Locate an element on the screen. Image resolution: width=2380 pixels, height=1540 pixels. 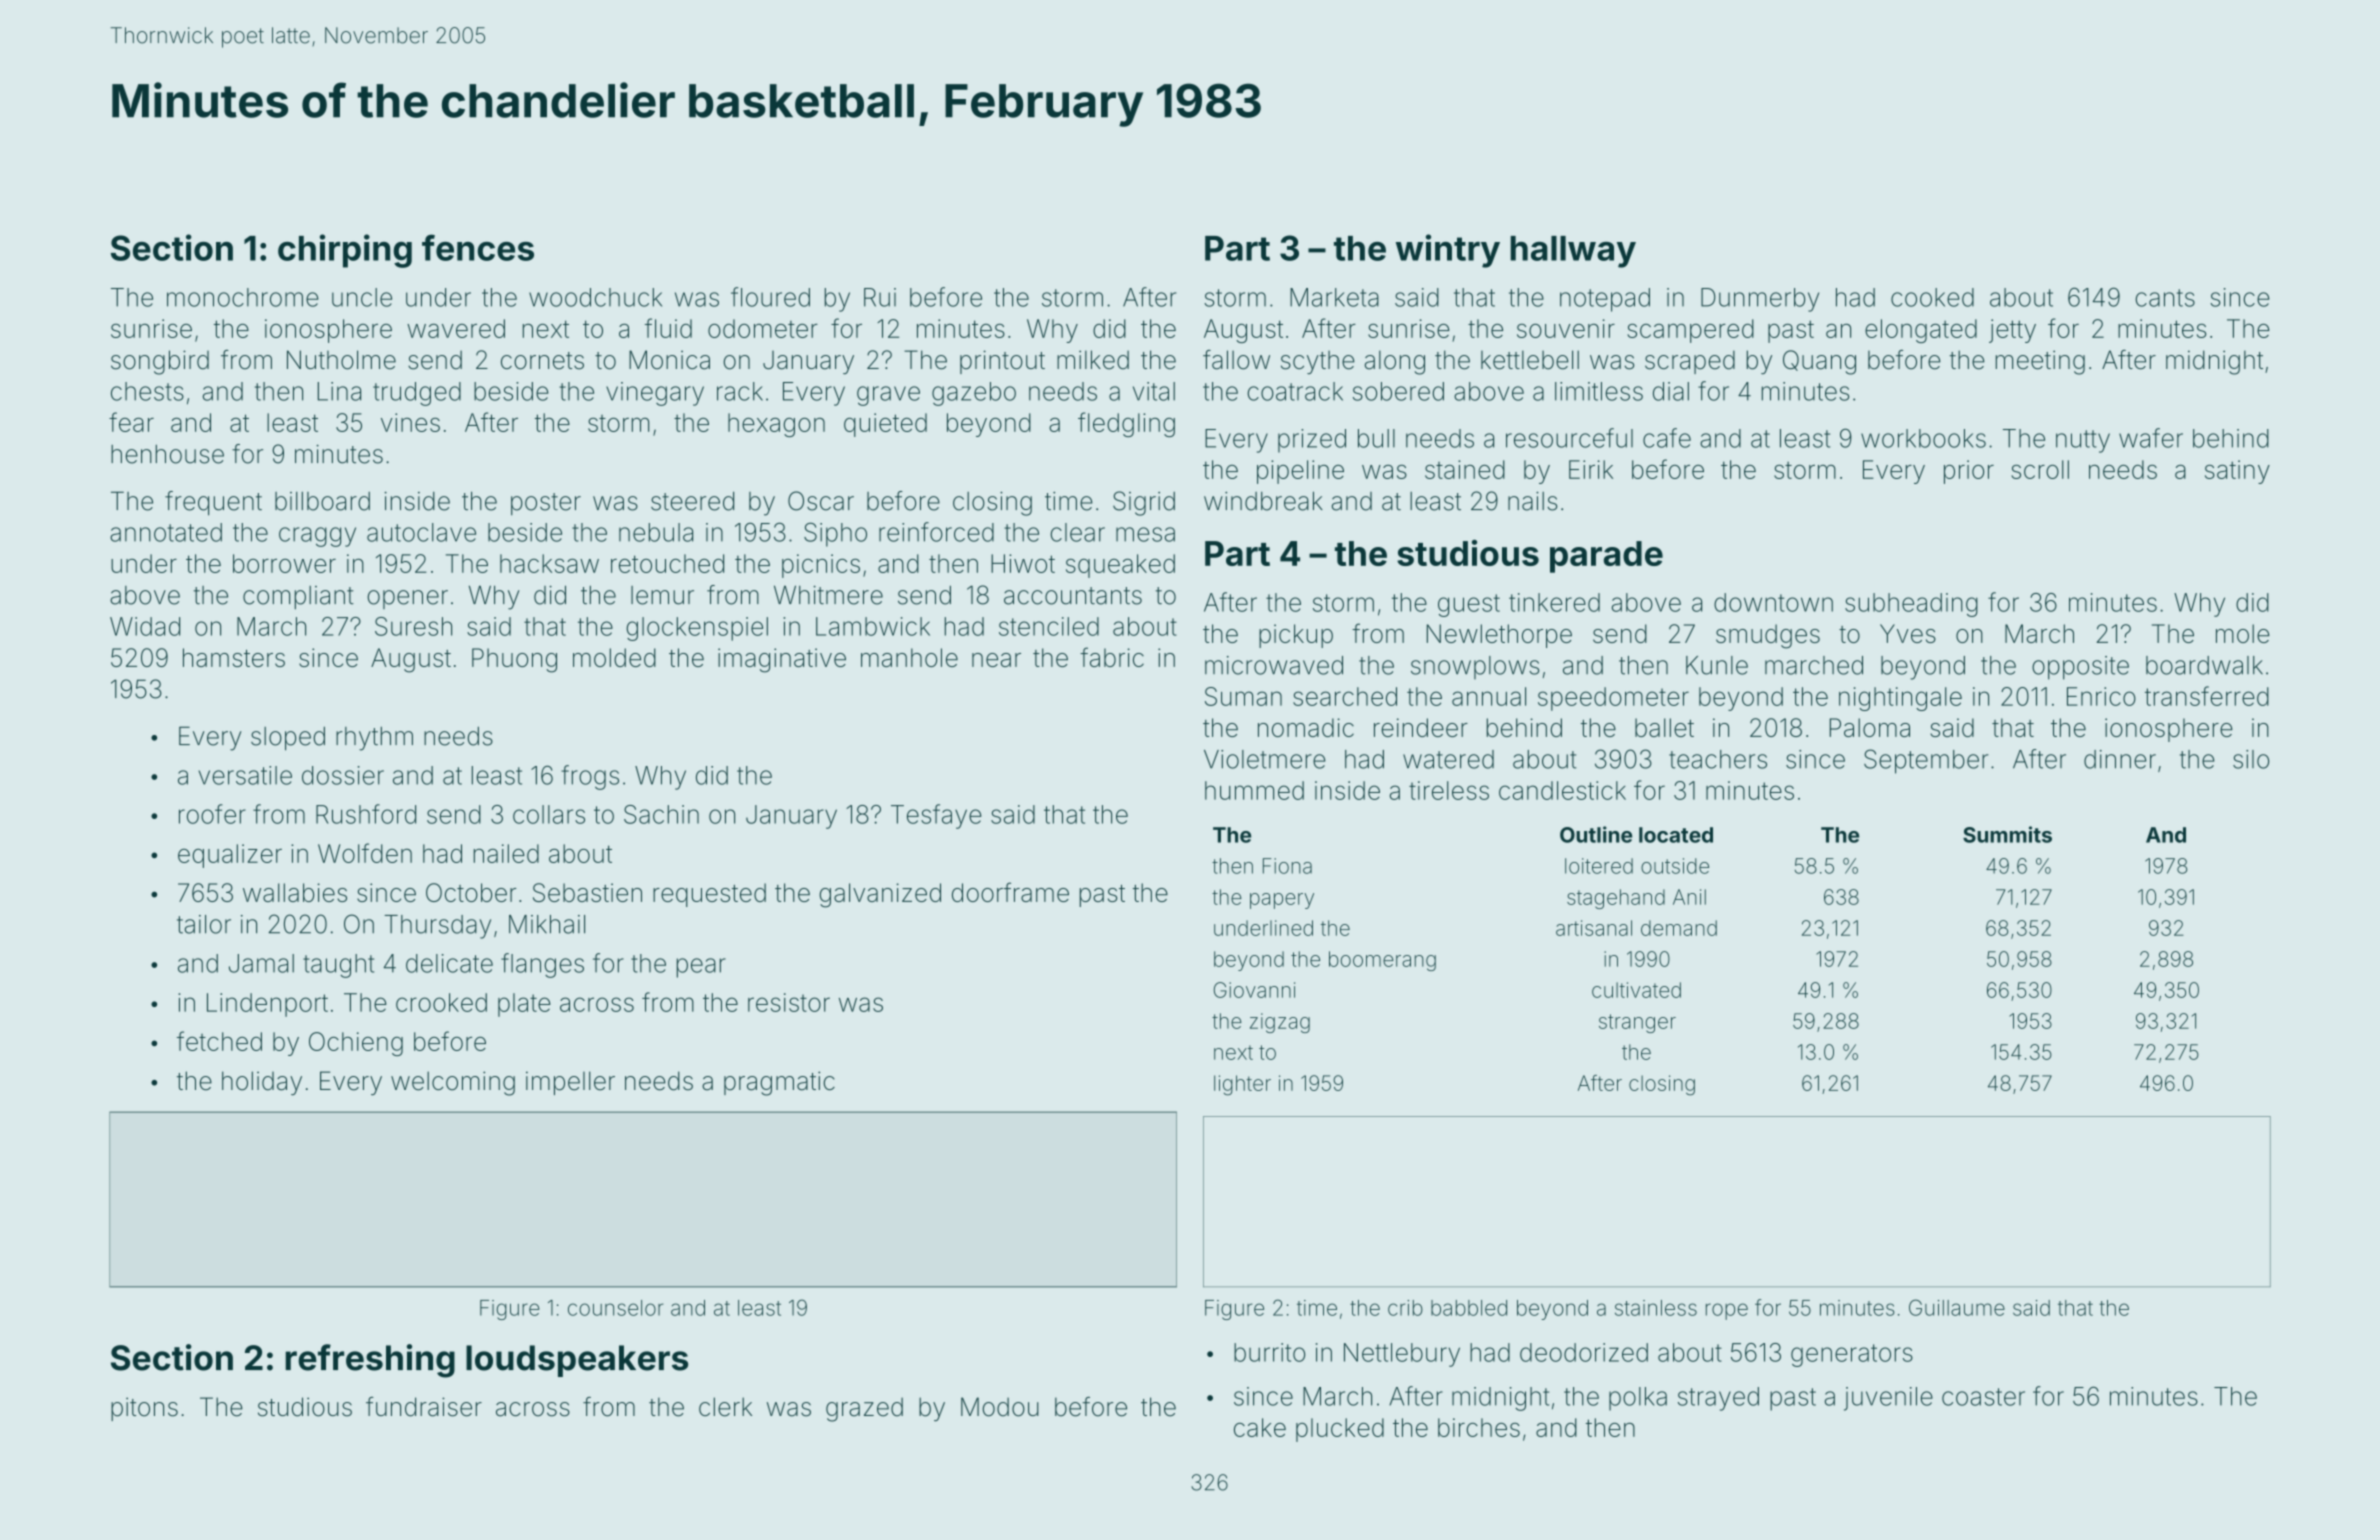
refreshing is located at coordinates (370, 1361).
